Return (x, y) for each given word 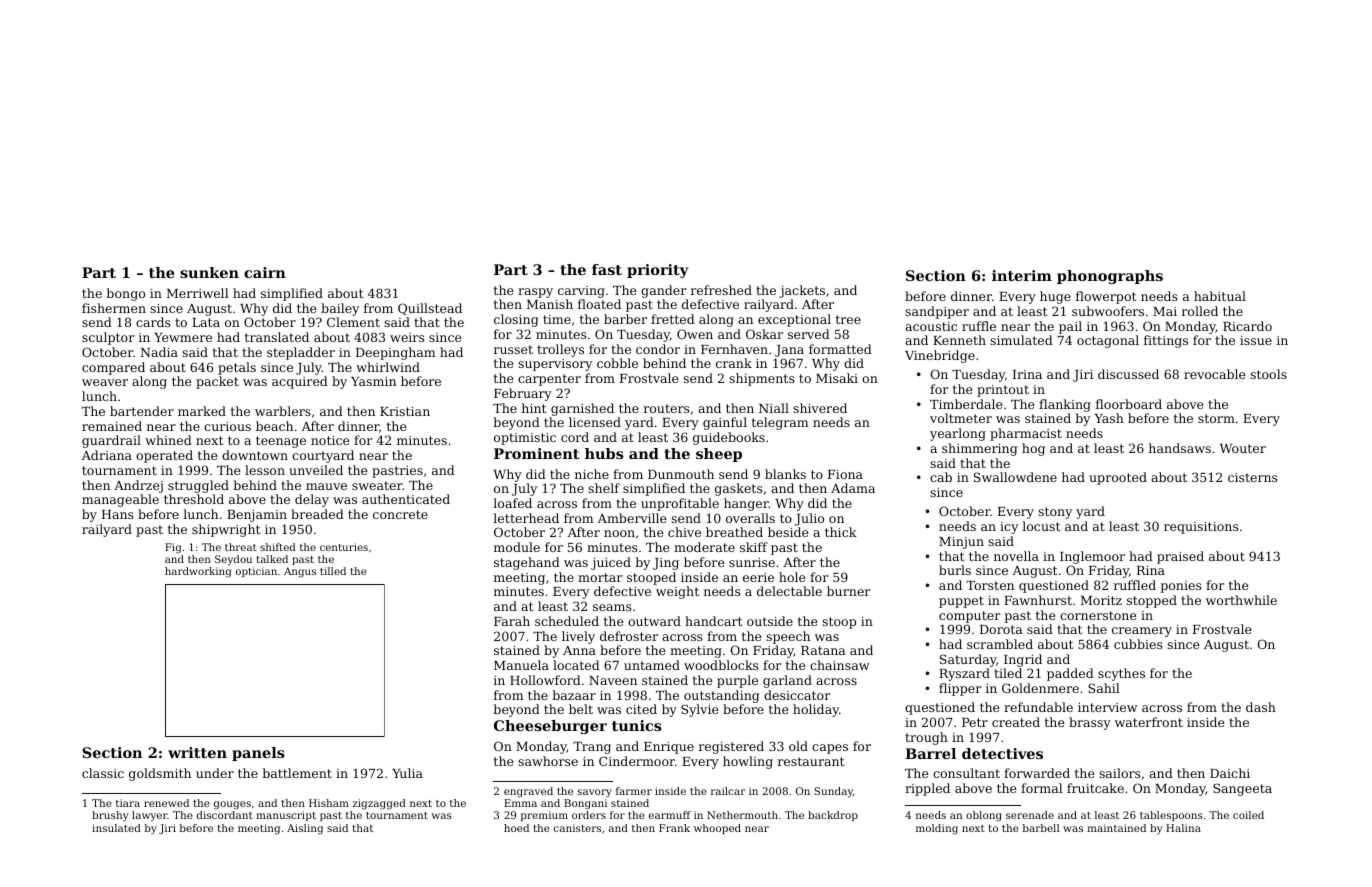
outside (770, 621)
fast (607, 269)
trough (926, 738)
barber (625, 319)
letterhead (526, 518)
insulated (116, 828)
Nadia (159, 352)
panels (258, 754)
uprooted (1118, 478)
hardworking (198, 572)
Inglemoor (1092, 557)
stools (1268, 374)
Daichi (1230, 773)
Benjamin (257, 516)
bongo (125, 294)
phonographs (1110, 277)
